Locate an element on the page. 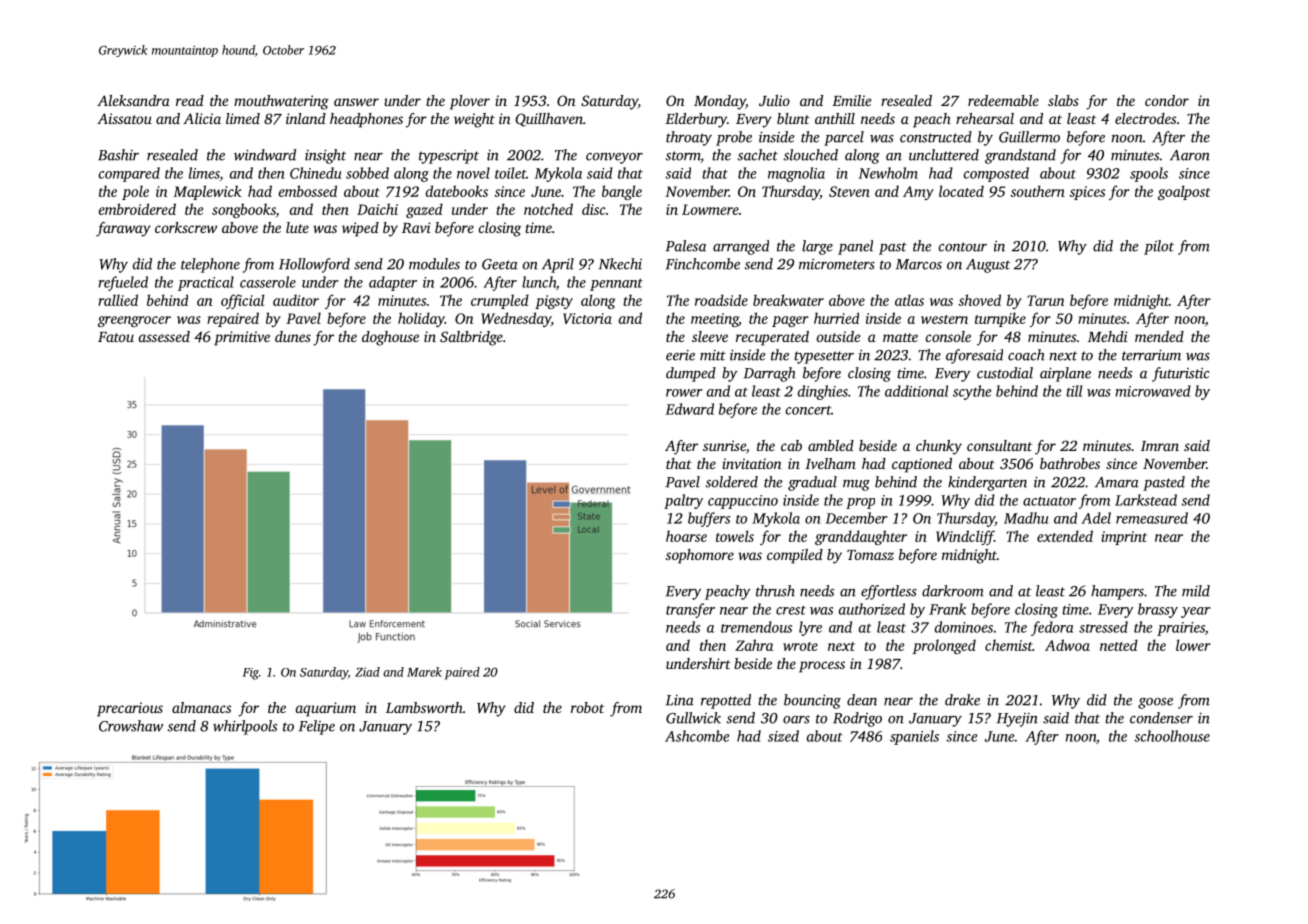  Aleksandra is located at coordinates (133, 100).
